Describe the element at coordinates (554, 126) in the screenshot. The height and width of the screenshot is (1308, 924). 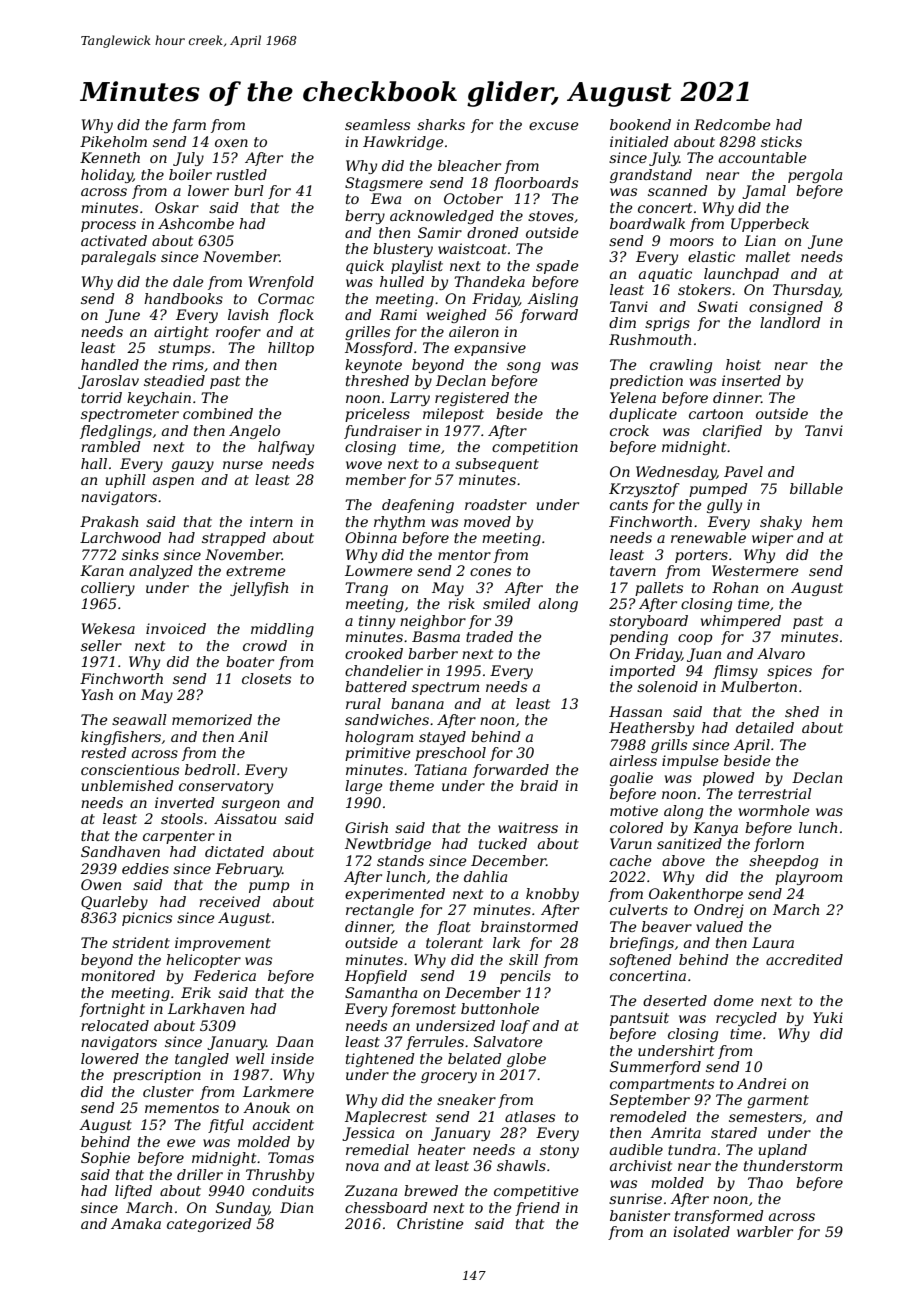
I see `excuse` at that location.
